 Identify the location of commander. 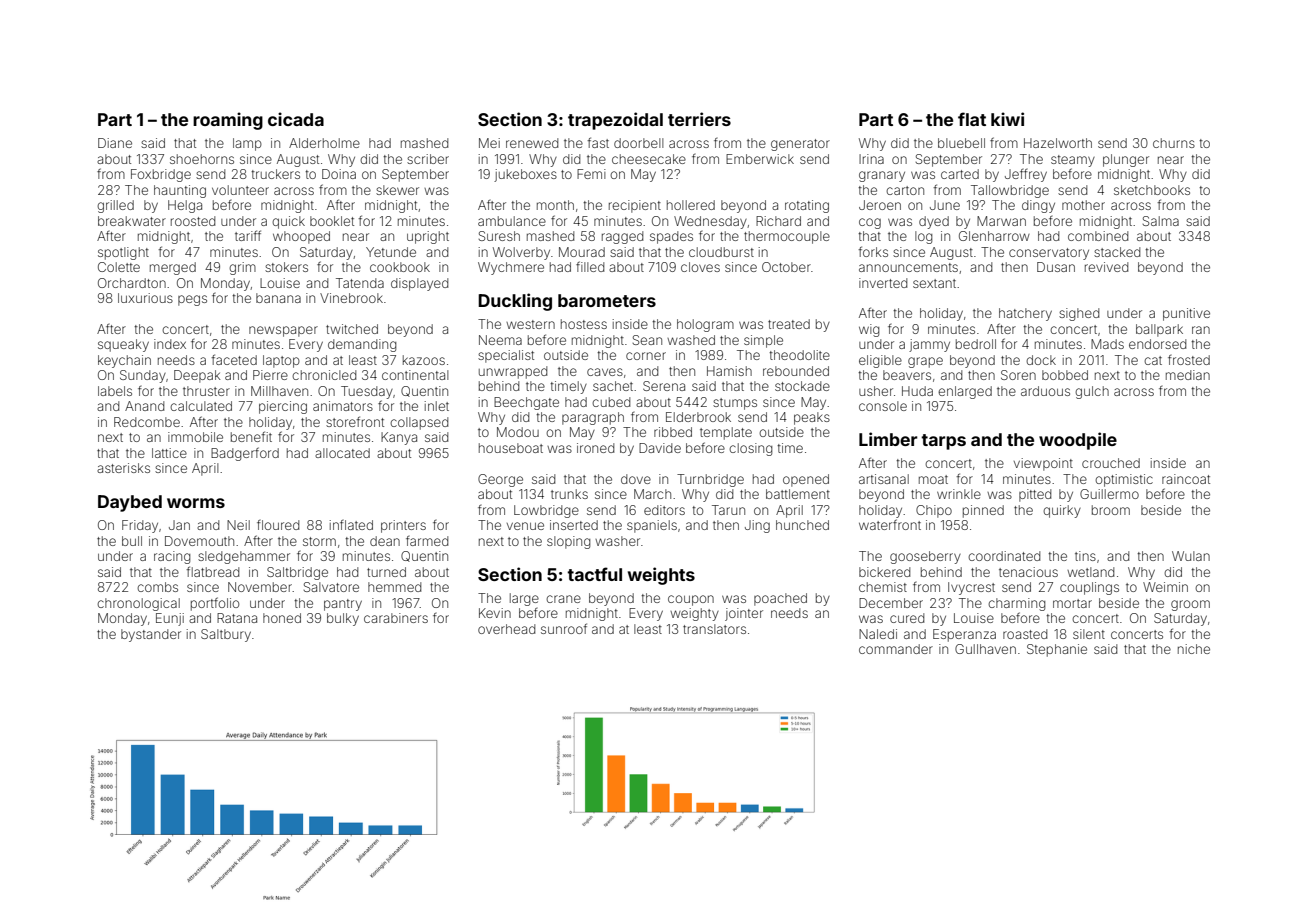
(896, 649).
